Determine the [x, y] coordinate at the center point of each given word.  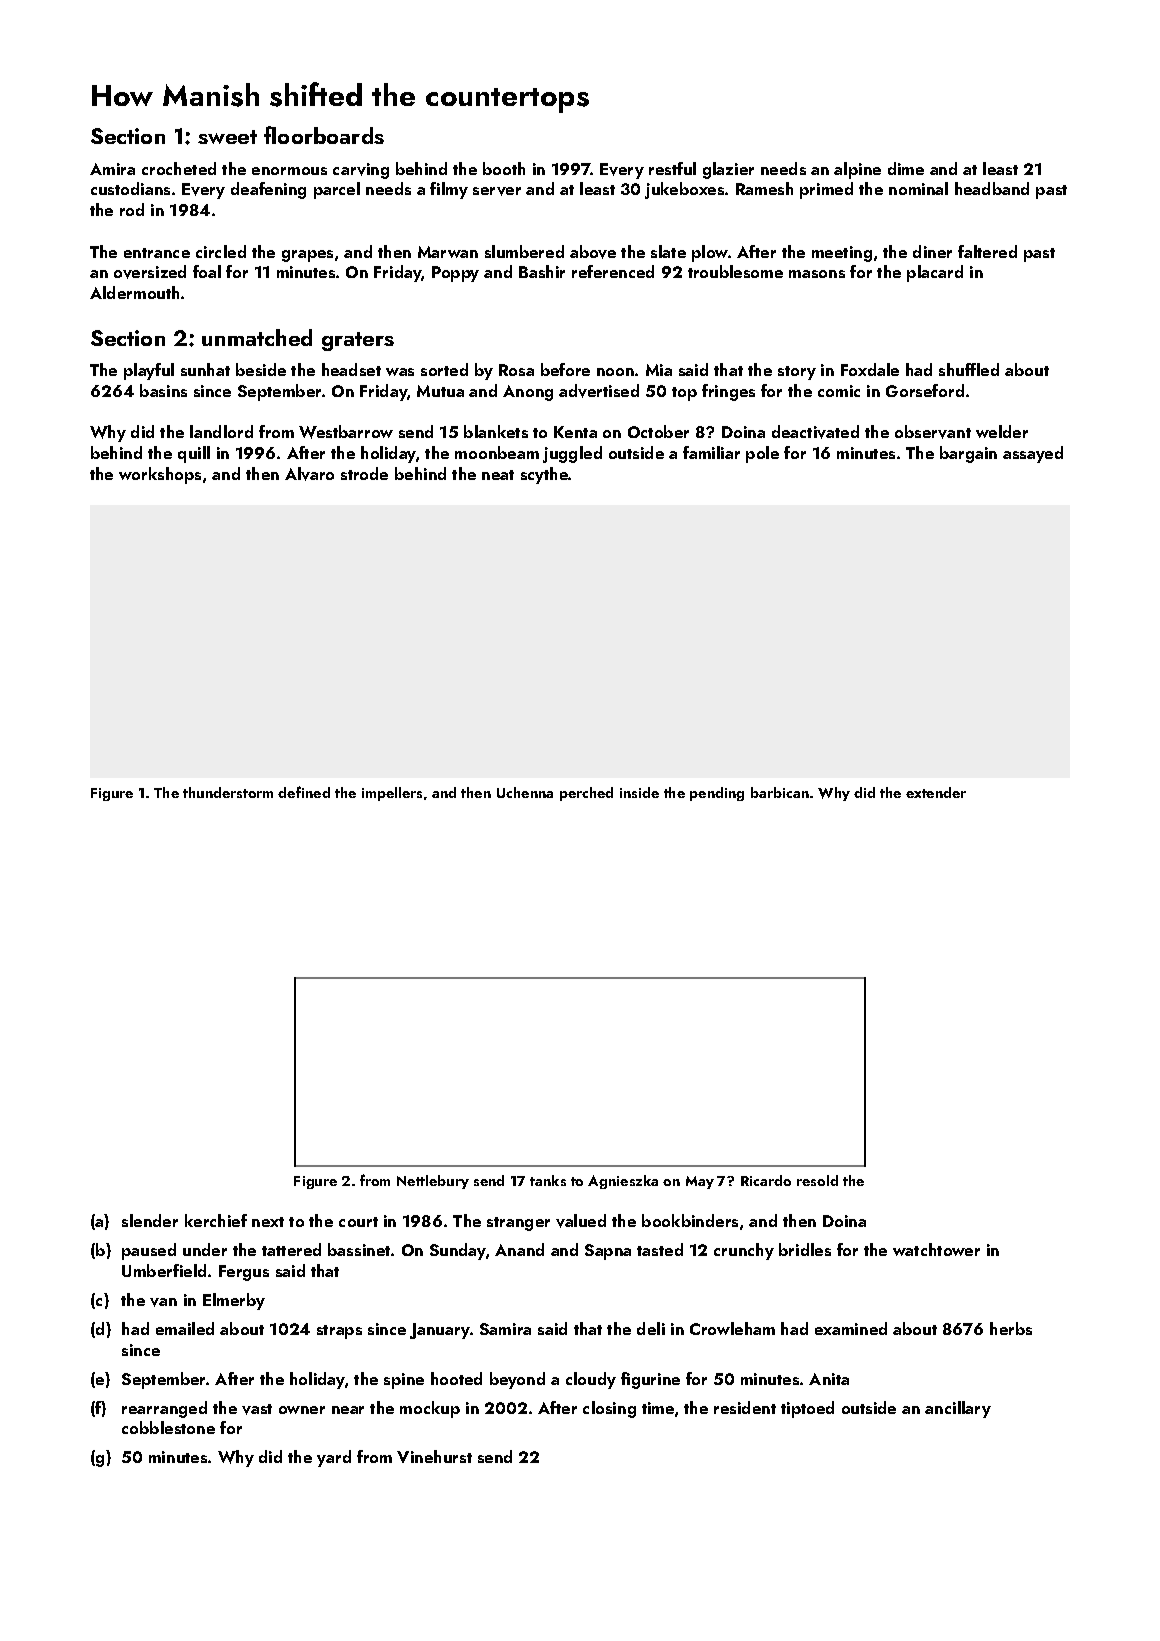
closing [609, 1409]
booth [504, 168]
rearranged [164, 1409]
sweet [227, 137]
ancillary [958, 1409]
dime [906, 168]
